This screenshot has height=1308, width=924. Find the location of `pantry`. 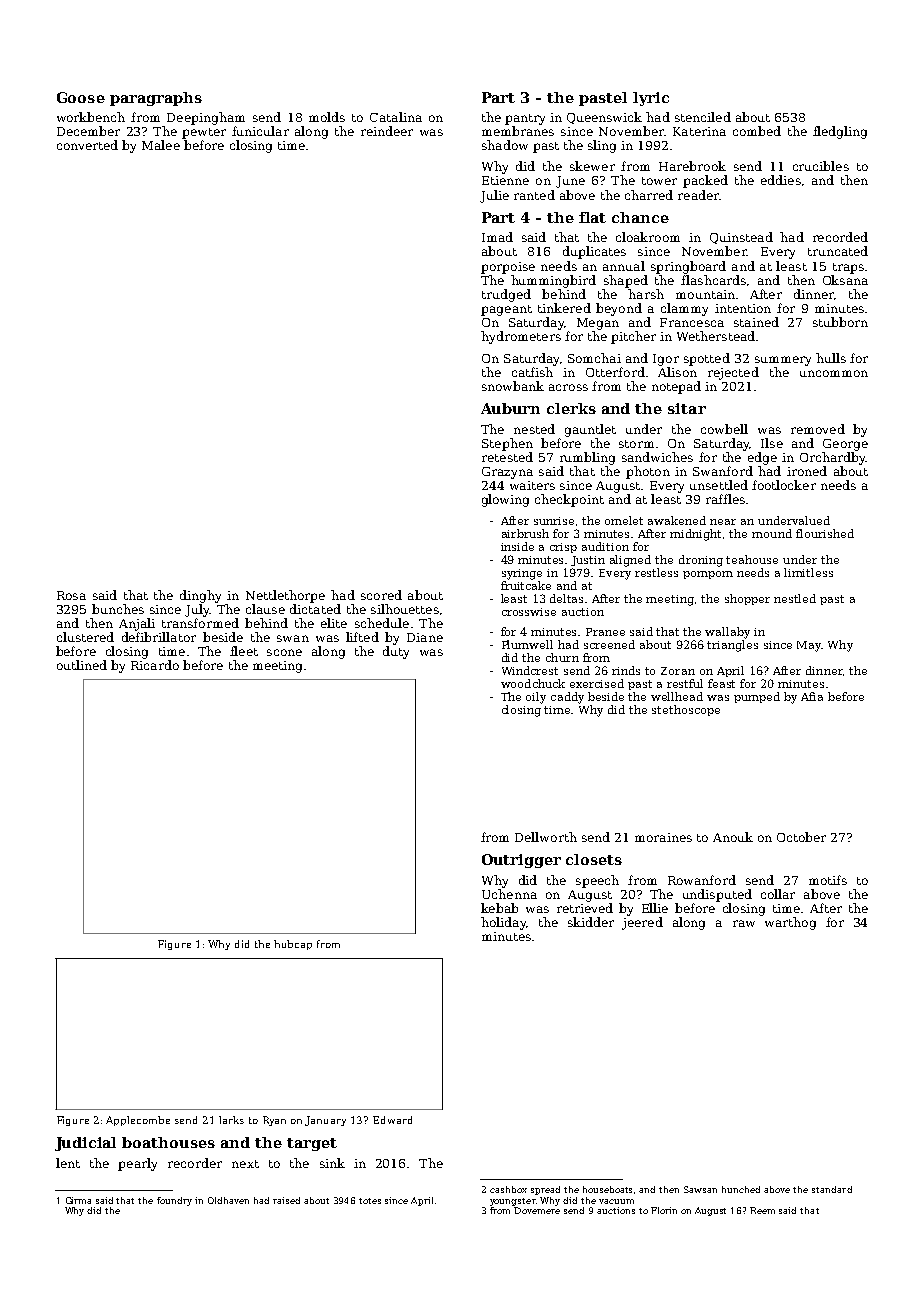

pantry is located at coordinates (525, 119).
